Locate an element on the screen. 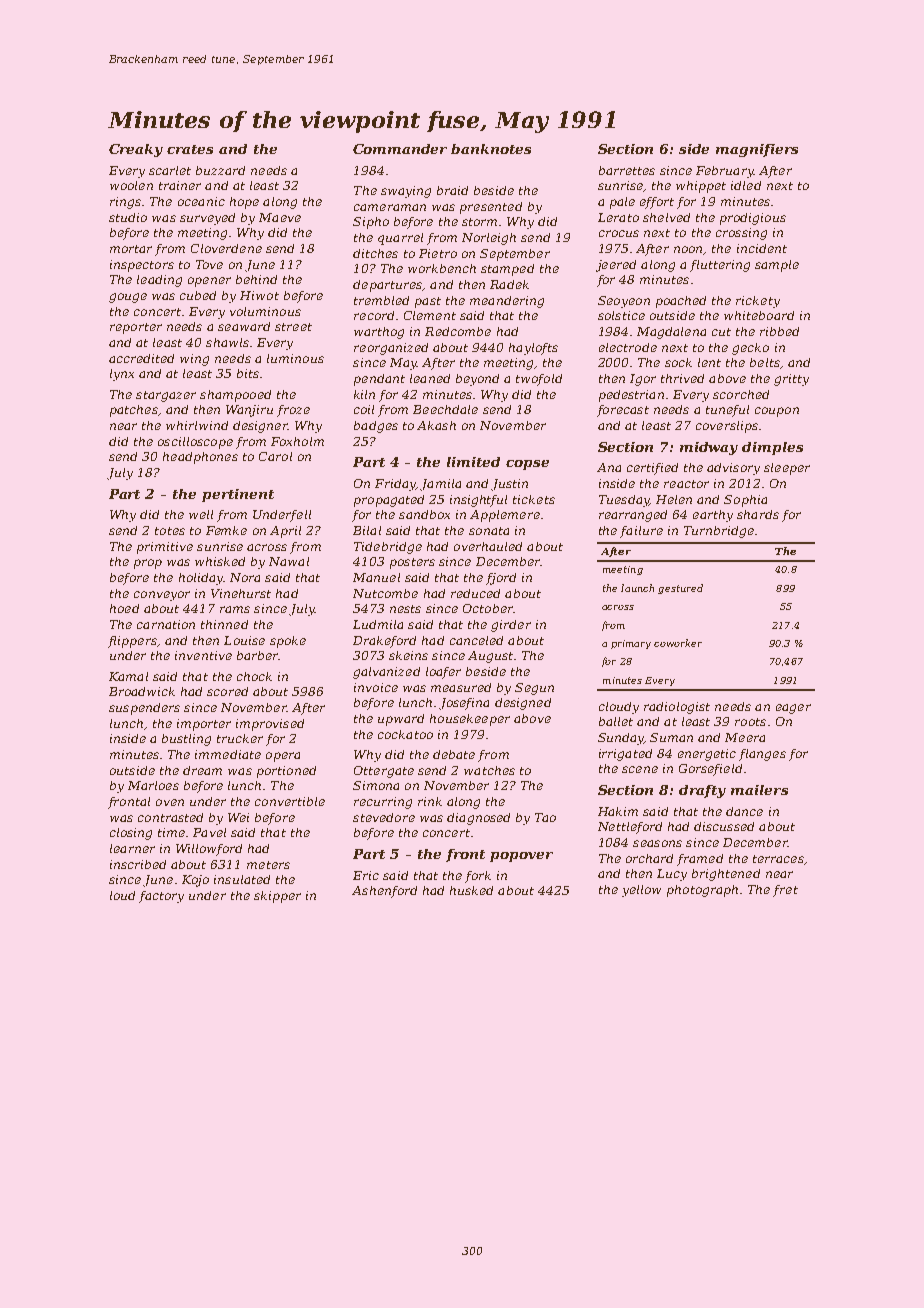 Image resolution: width=924 pixels, height=1308 pixels. mailers is located at coordinates (759, 790).
